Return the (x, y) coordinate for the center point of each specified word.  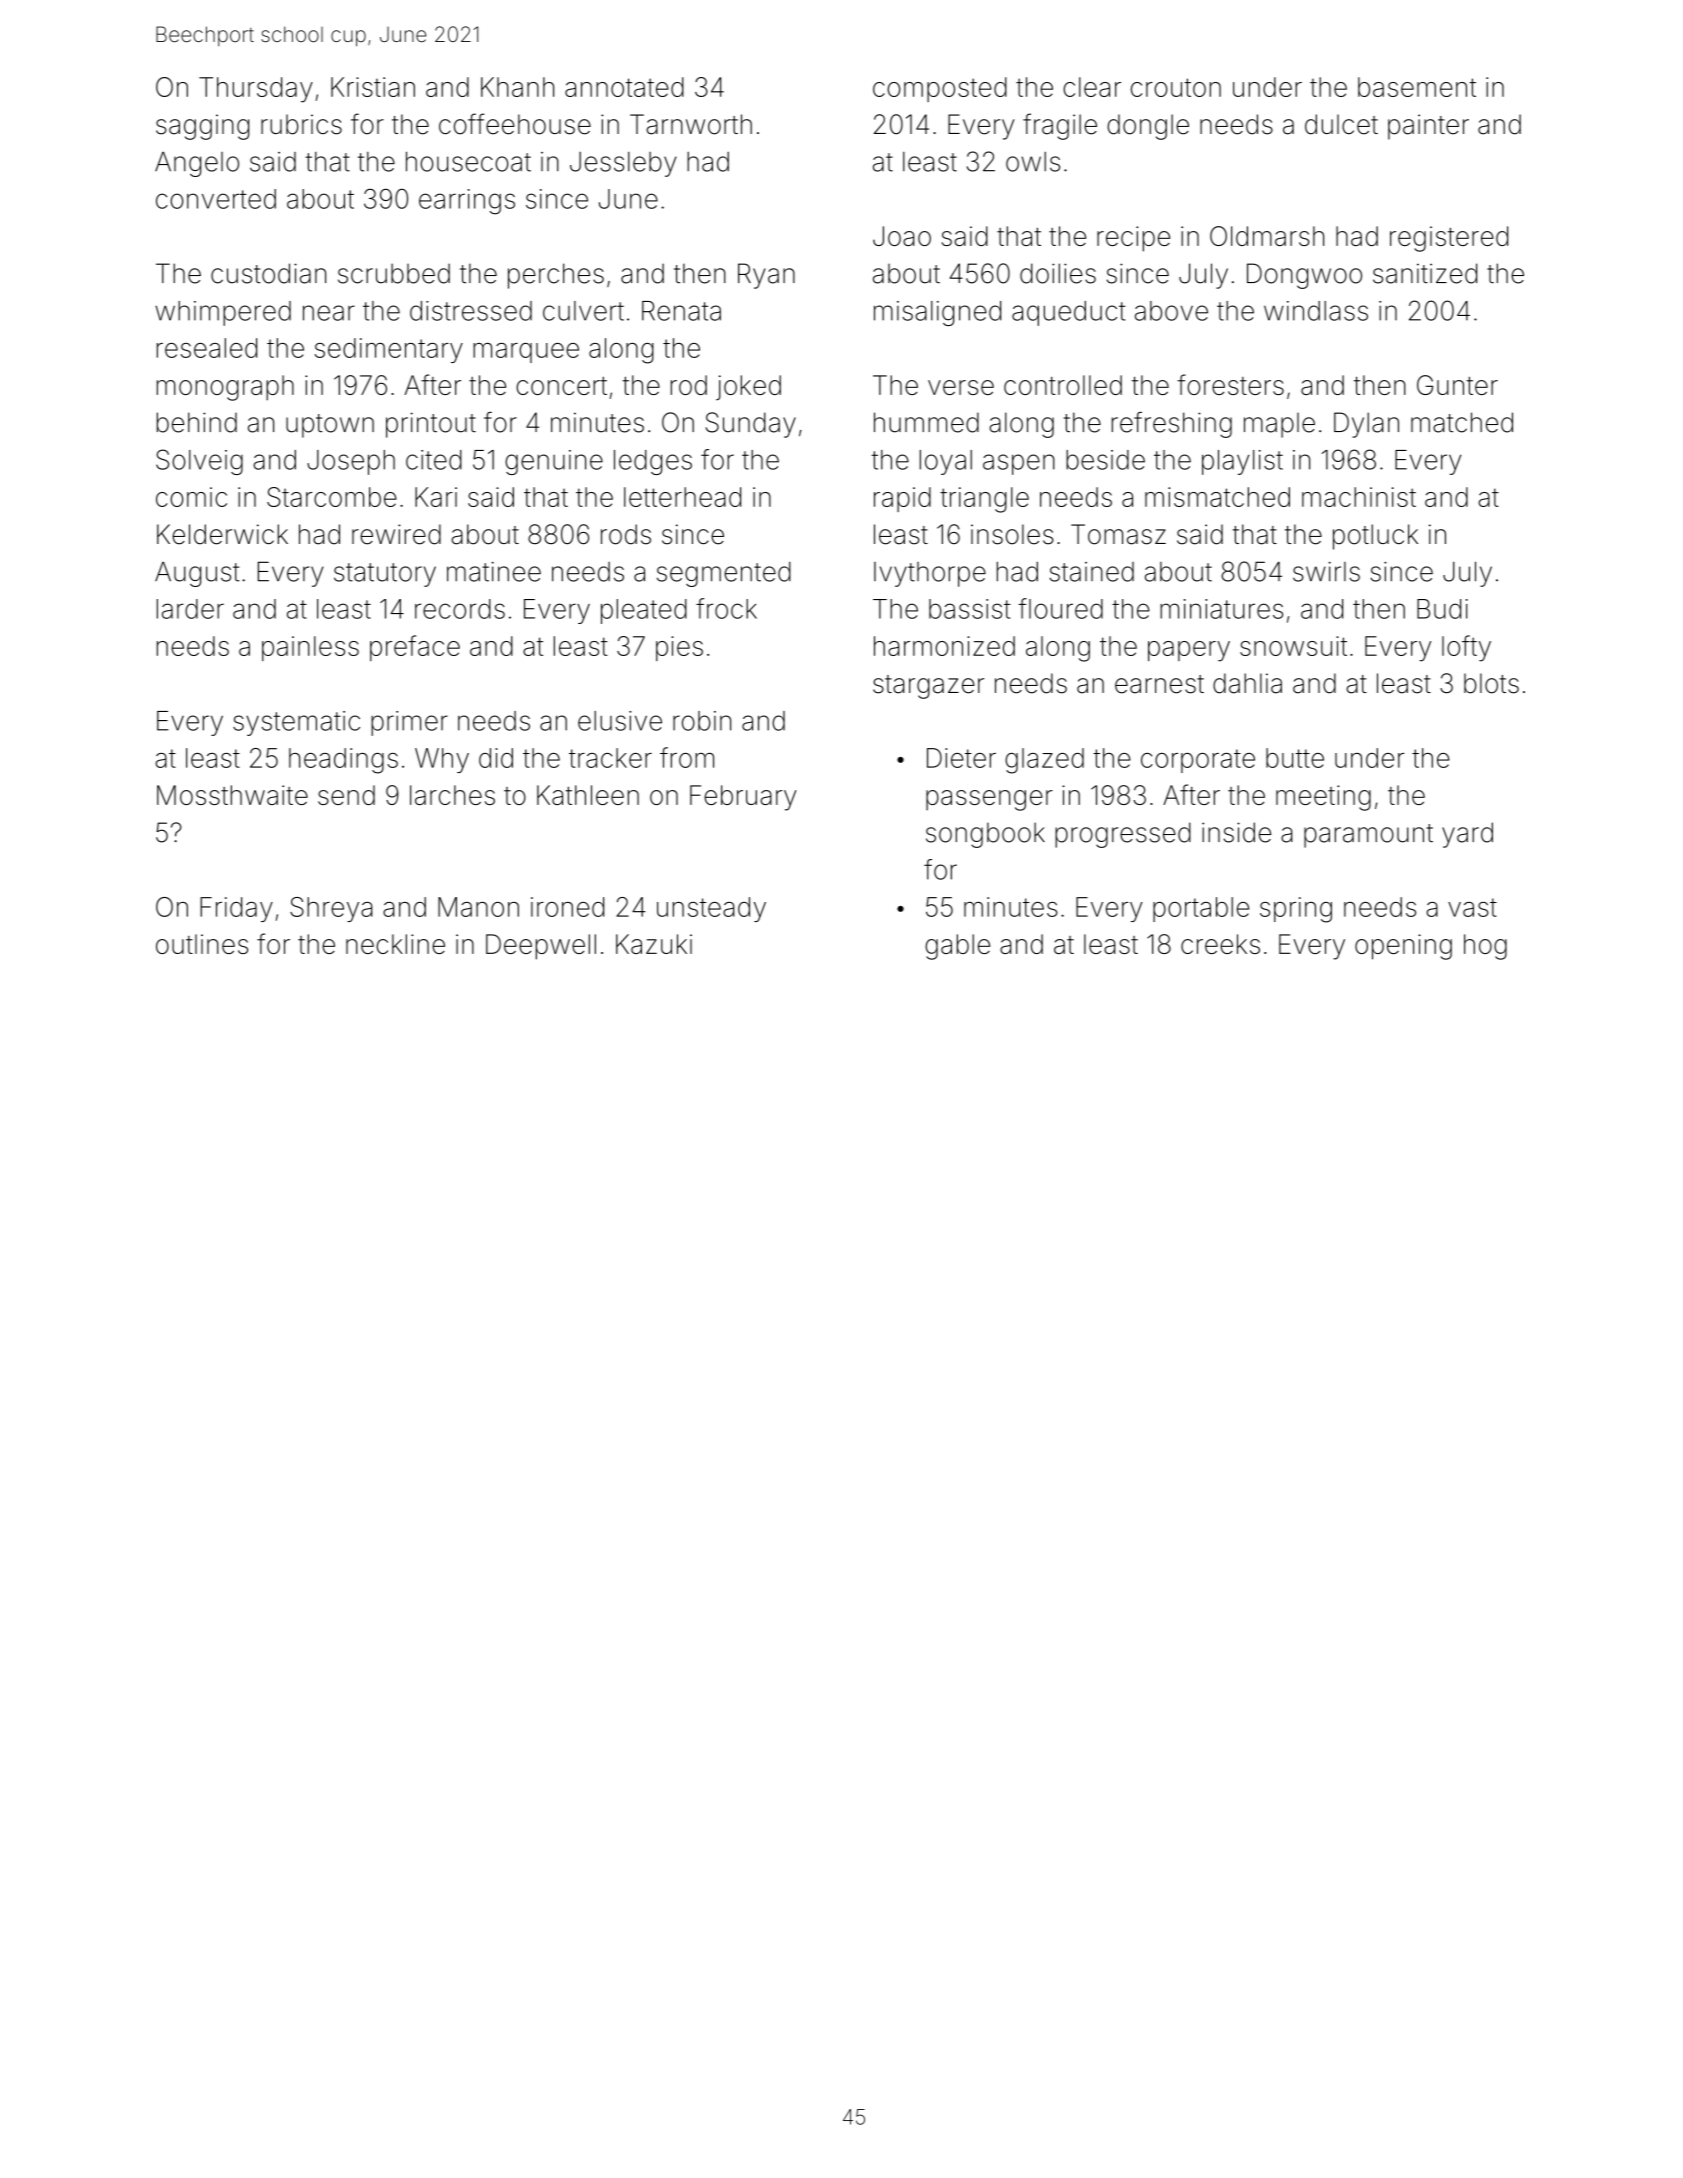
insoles (1012, 534)
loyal (946, 462)
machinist (1359, 497)
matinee (494, 572)
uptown (330, 426)
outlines (202, 944)
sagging (202, 127)
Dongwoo (1304, 276)
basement (1417, 87)
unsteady (711, 909)
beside (1105, 460)
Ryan (766, 276)
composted (940, 89)
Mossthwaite (232, 795)
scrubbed (394, 273)
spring (1296, 910)
